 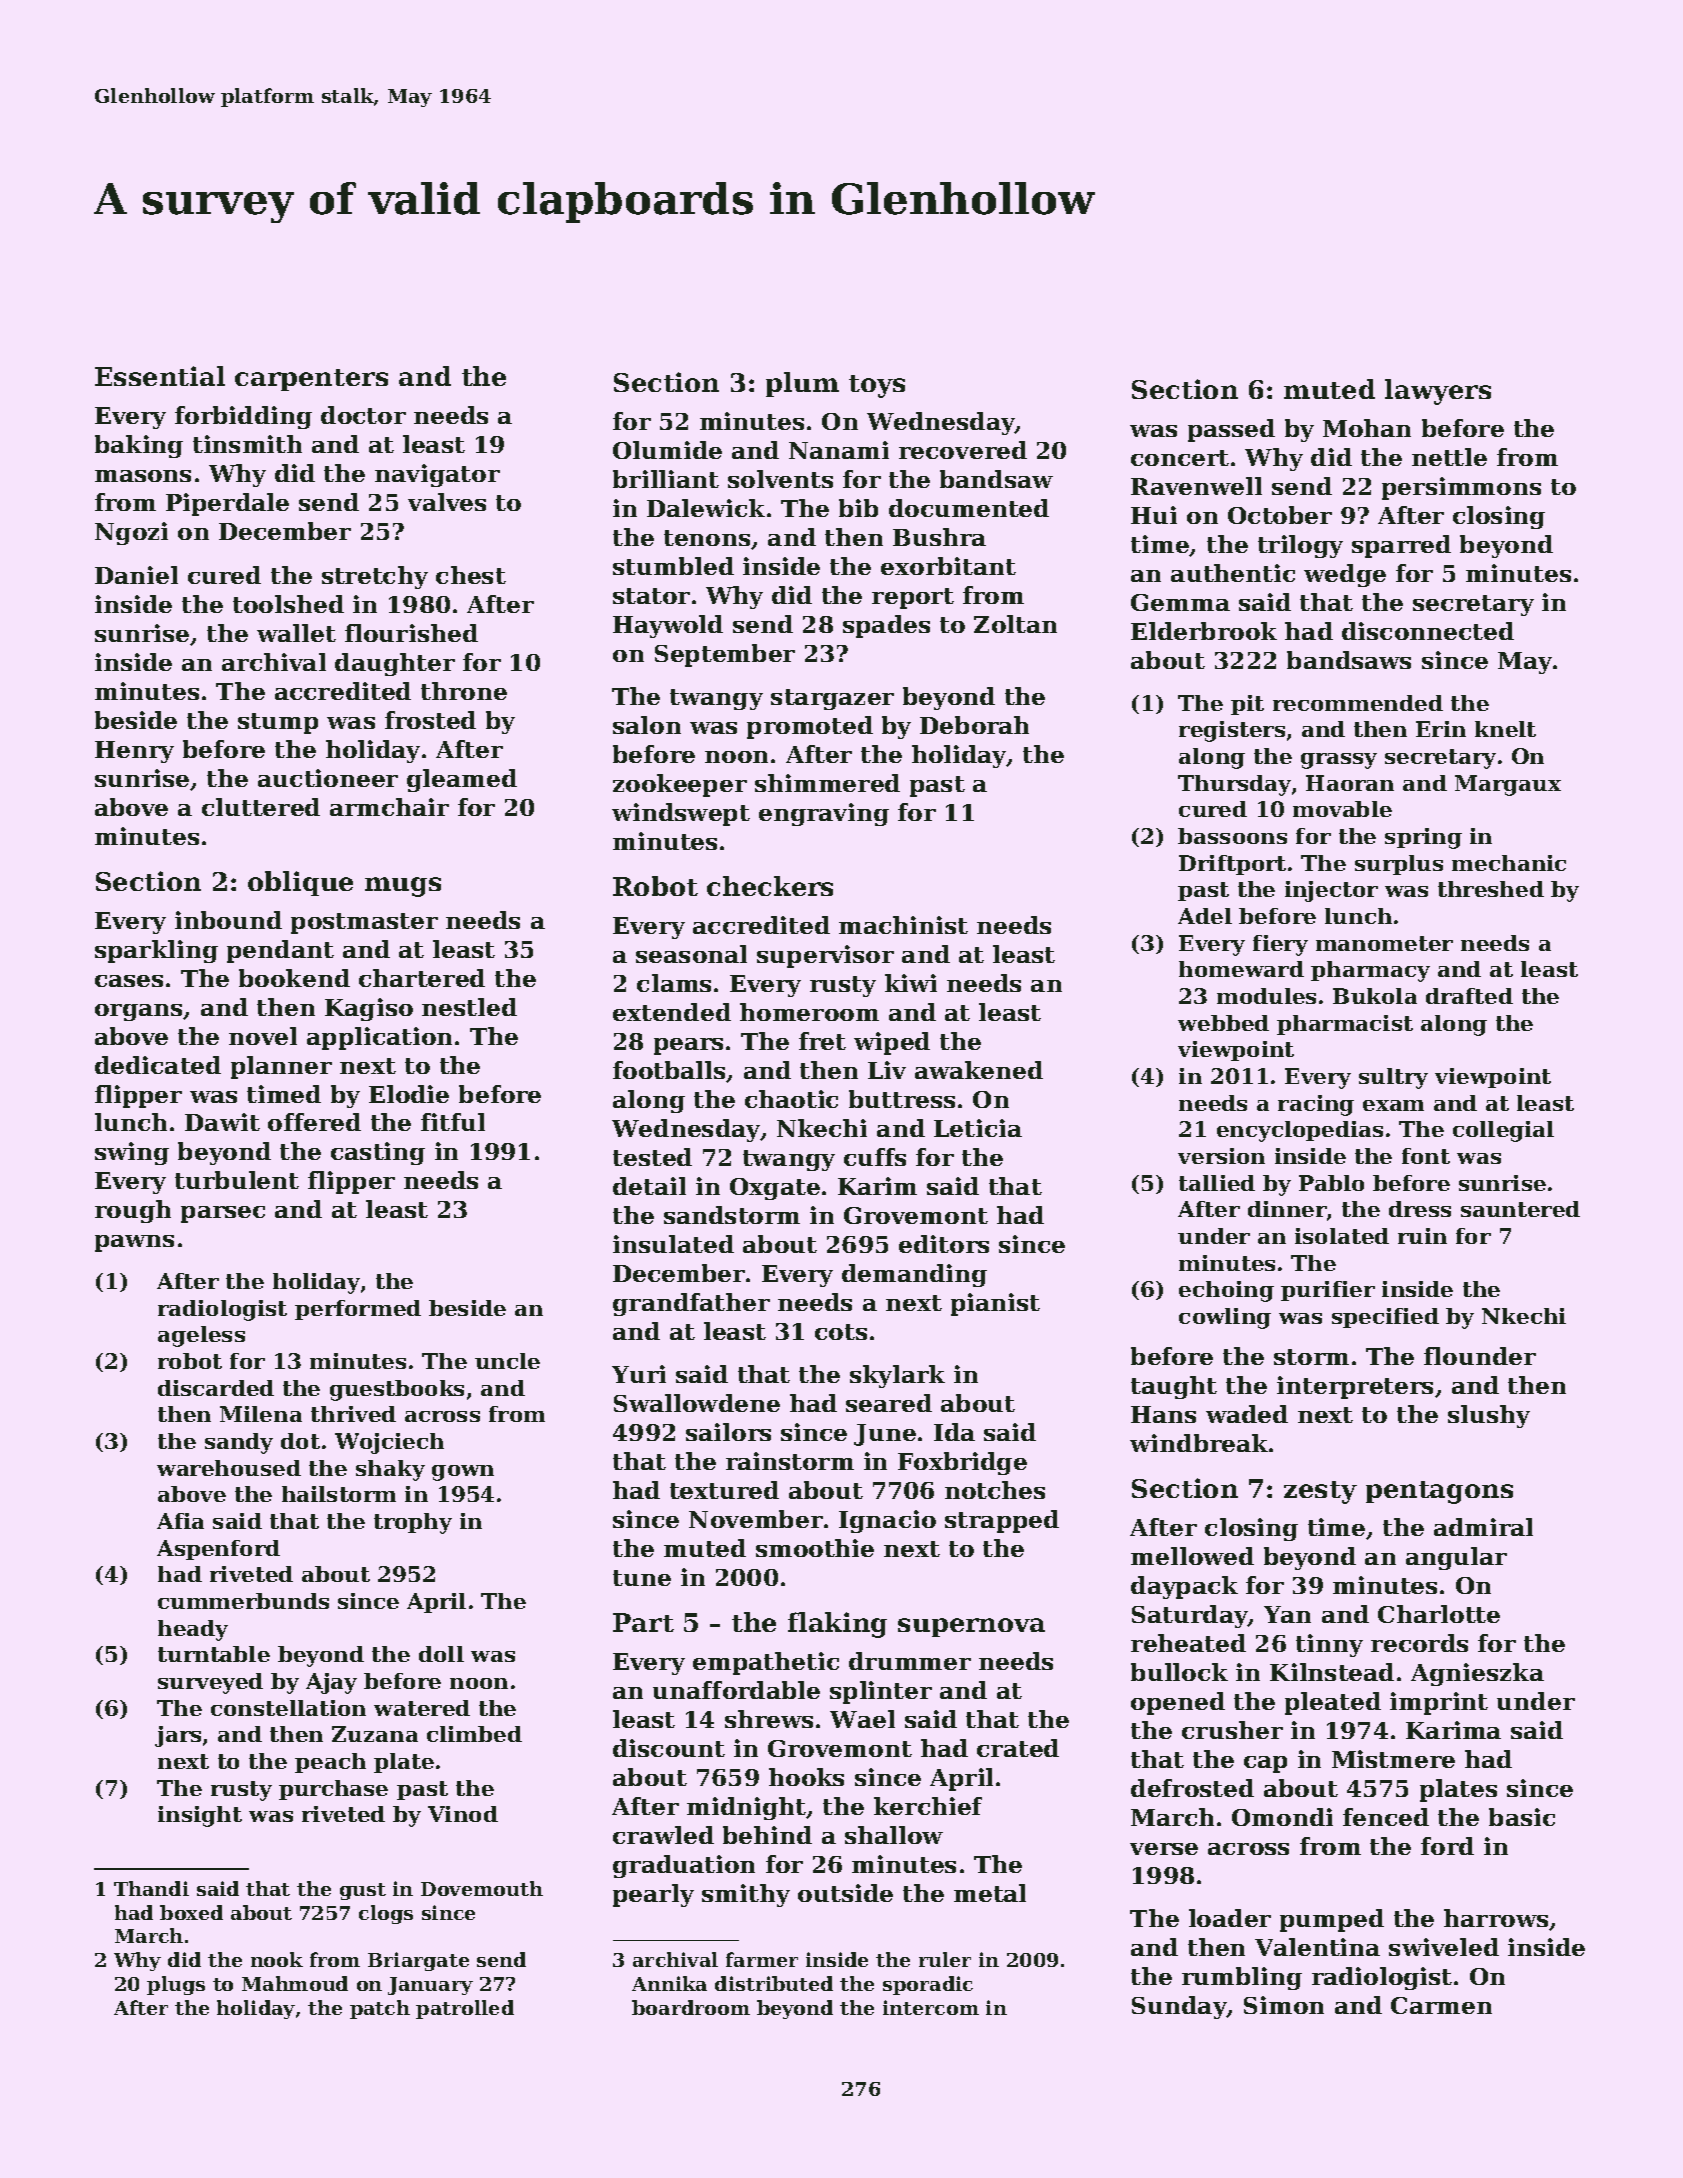 I want to click on Nanami, so click(x=839, y=450).
